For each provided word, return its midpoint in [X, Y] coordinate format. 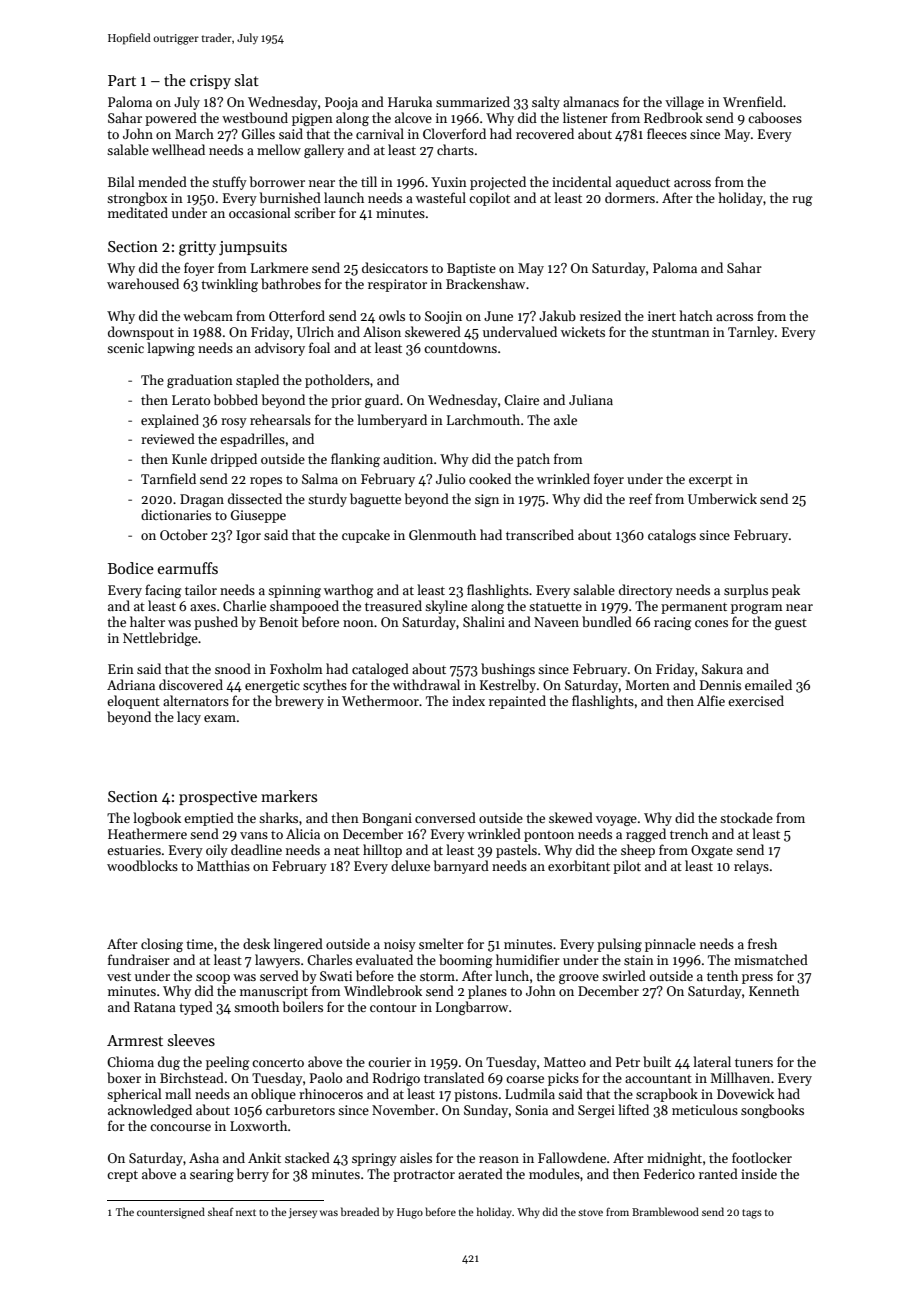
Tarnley [751, 333]
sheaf [221, 1211]
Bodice [131, 568]
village [684, 103]
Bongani [387, 819]
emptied [209, 819]
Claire [521, 399]
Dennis [720, 685]
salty [546, 103]
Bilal [121, 181]
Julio [450, 478]
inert [662, 316]
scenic [125, 348]
